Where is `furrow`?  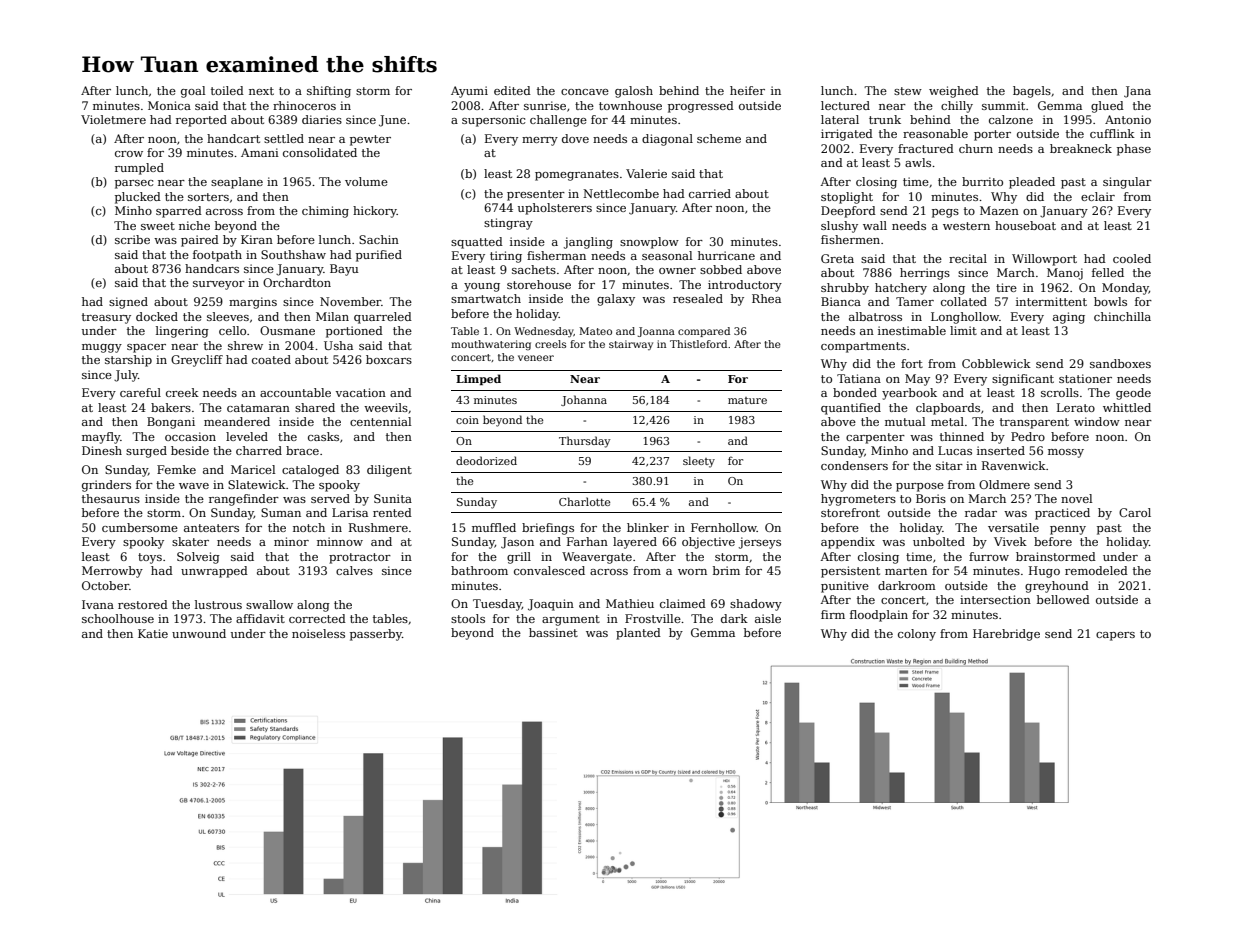
furrow is located at coordinates (989, 556).
